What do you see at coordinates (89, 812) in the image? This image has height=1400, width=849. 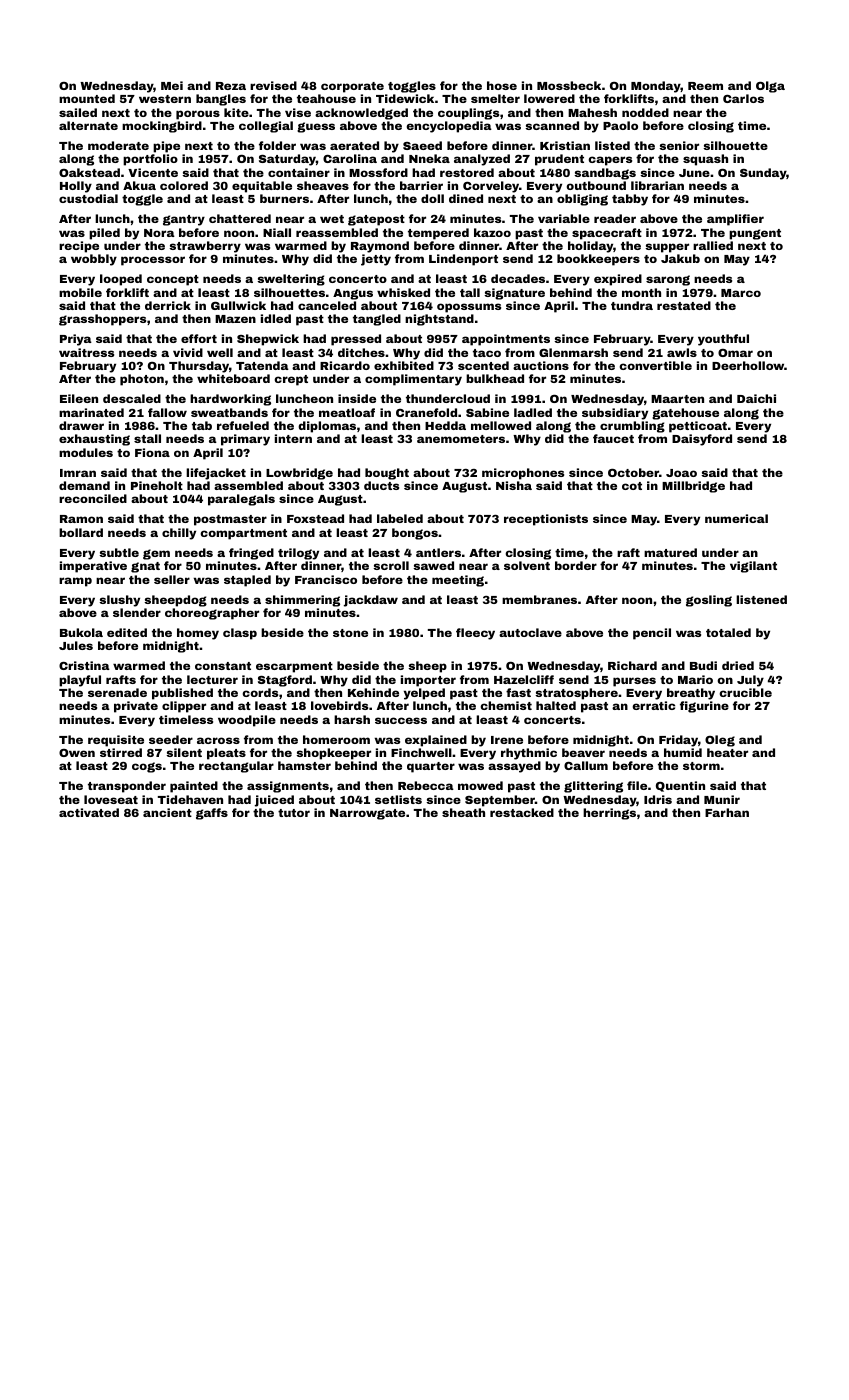 I see `activated` at bounding box center [89, 812].
